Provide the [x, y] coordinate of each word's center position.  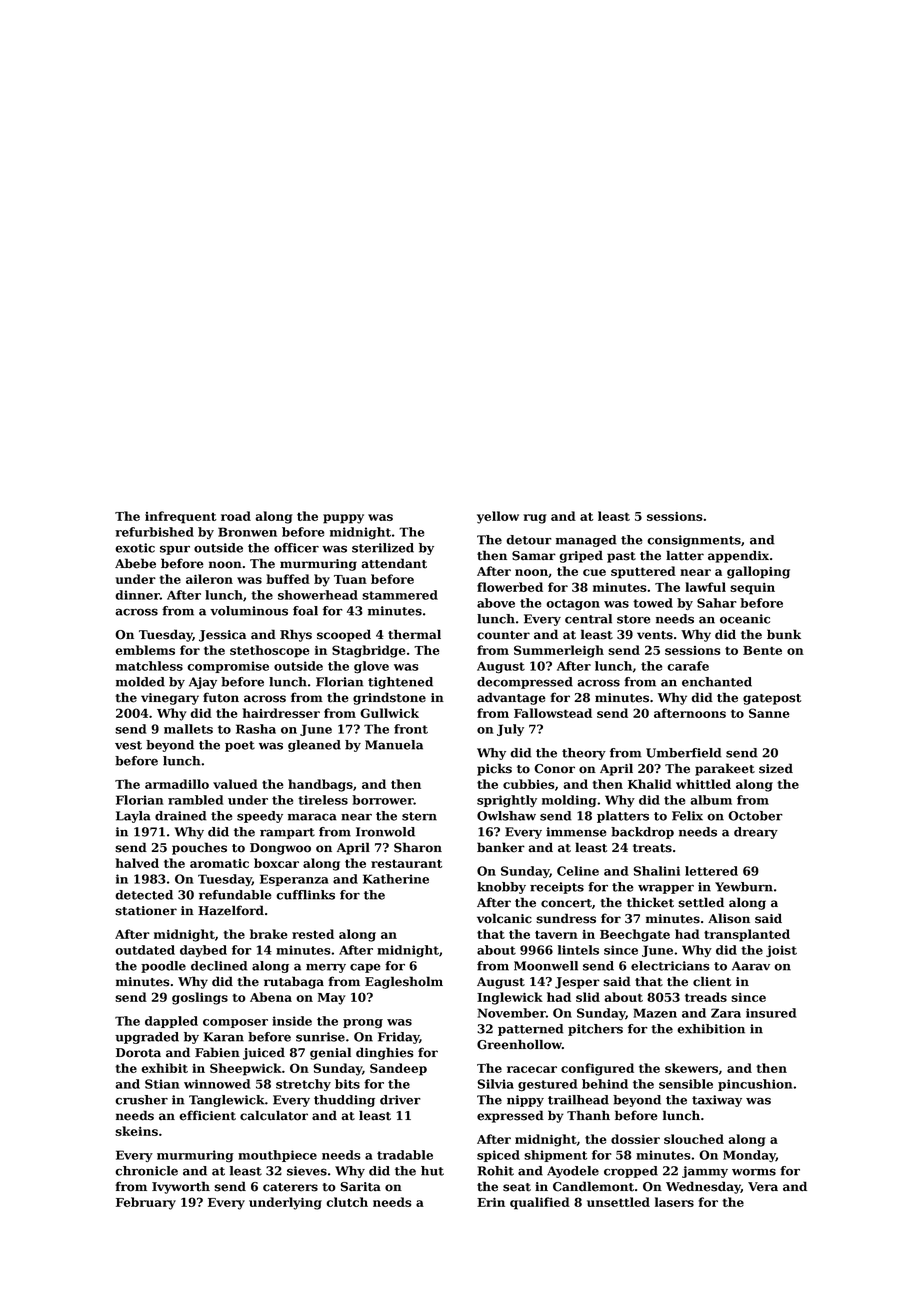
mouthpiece [277, 1156]
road [236, 516]
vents [655, 635]
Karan [223, 1037]
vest [128, 745]
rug [535, 519]
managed [586, 541]
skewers [691, 1068]
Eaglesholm [404, 982]
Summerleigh [559, 651]
